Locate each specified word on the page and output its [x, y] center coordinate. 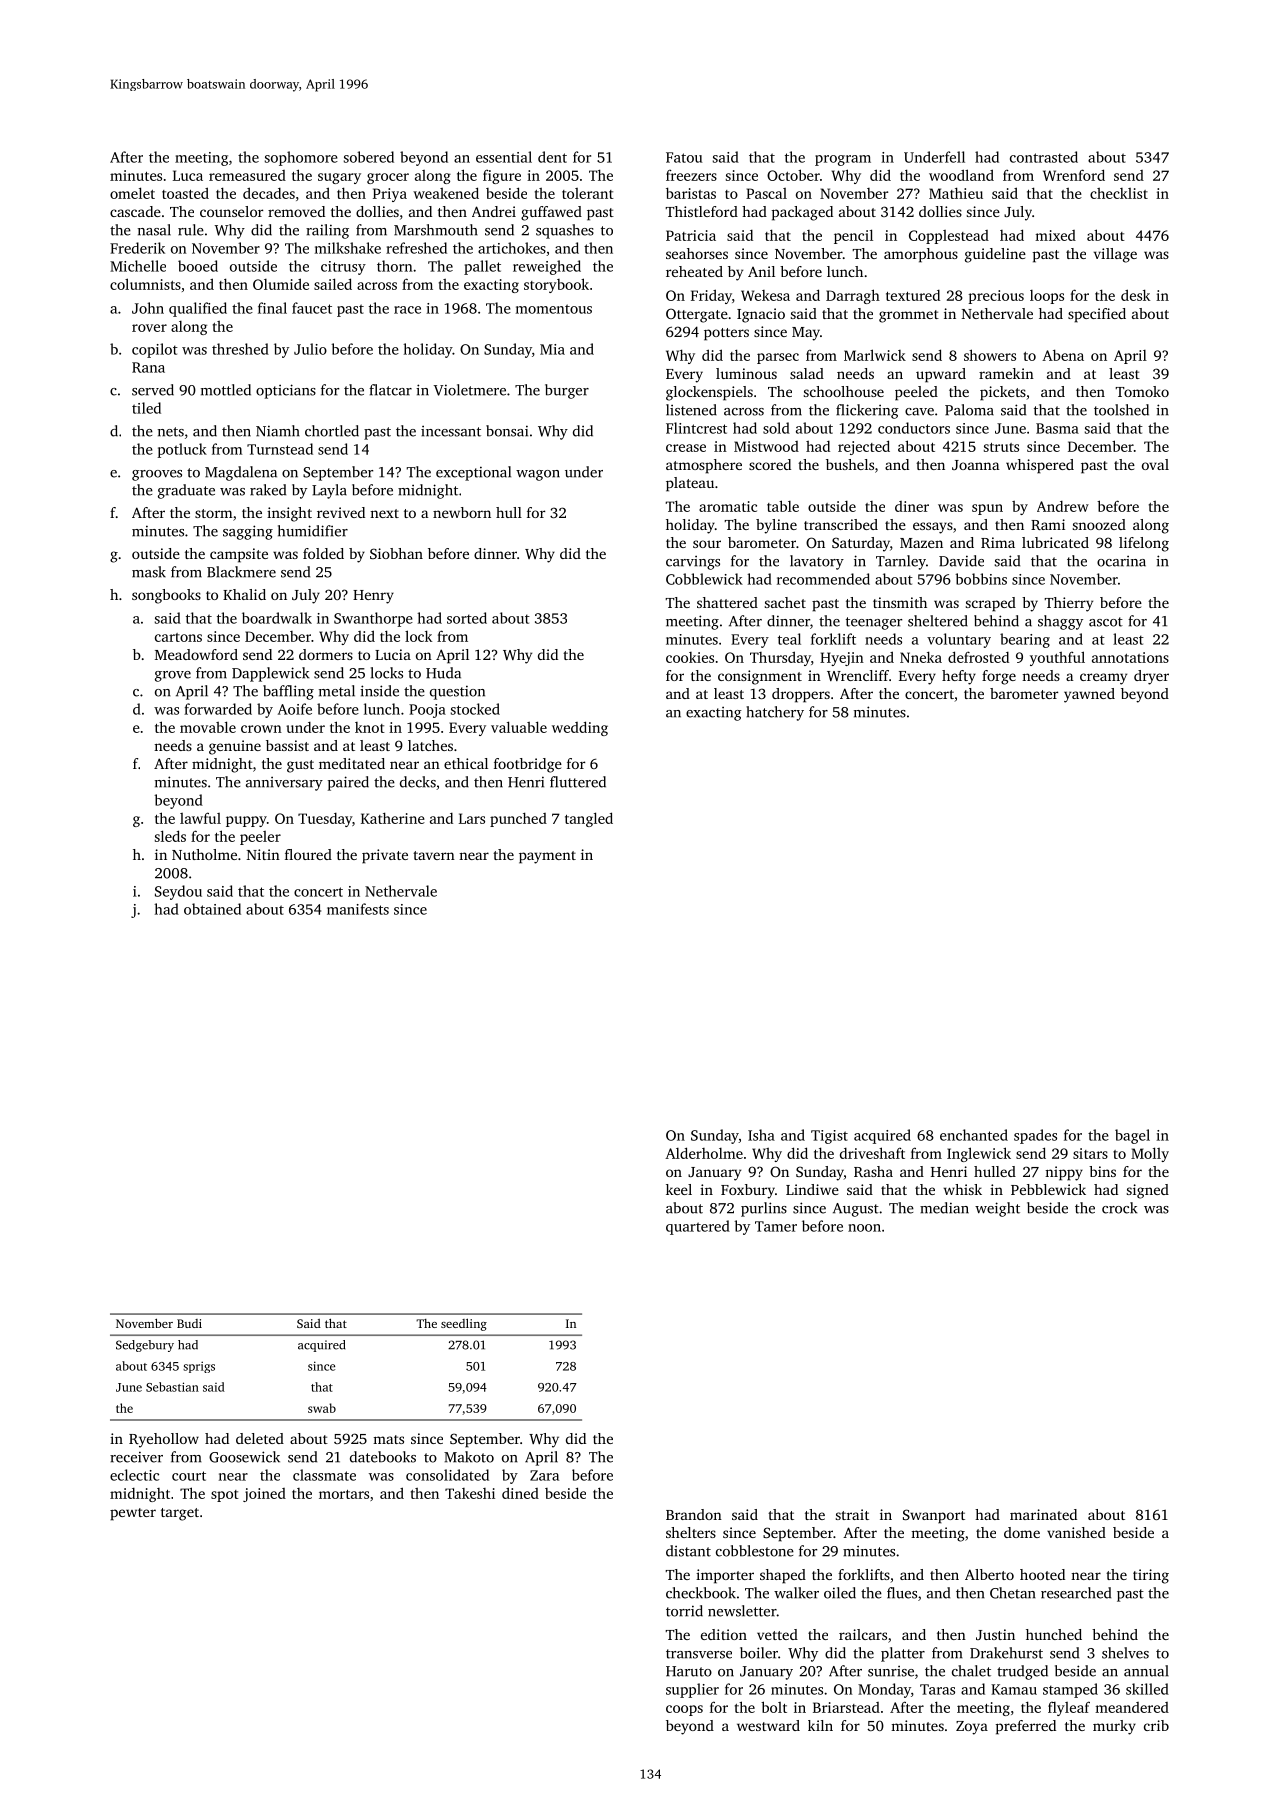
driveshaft [872, 1153]
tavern [434, 855]
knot [370, 727]
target [180, 1514]
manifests [358, 909]
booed [198, 266]
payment [547, 857]
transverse [699, 1654]
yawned [1089, 695]
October [793, 175]
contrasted [1044, 157]
